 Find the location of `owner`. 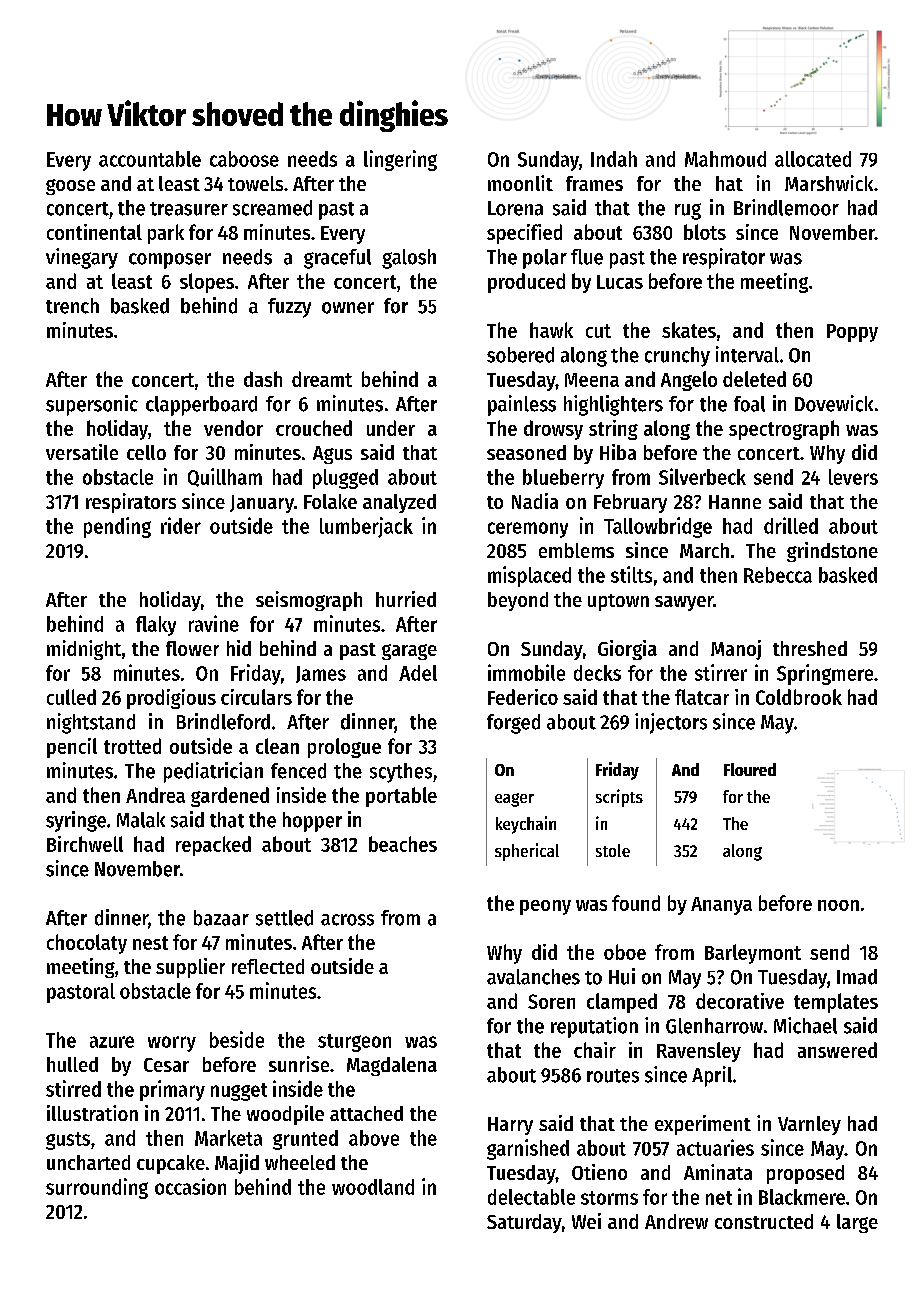

owner is located at coordinates (348, 308).
